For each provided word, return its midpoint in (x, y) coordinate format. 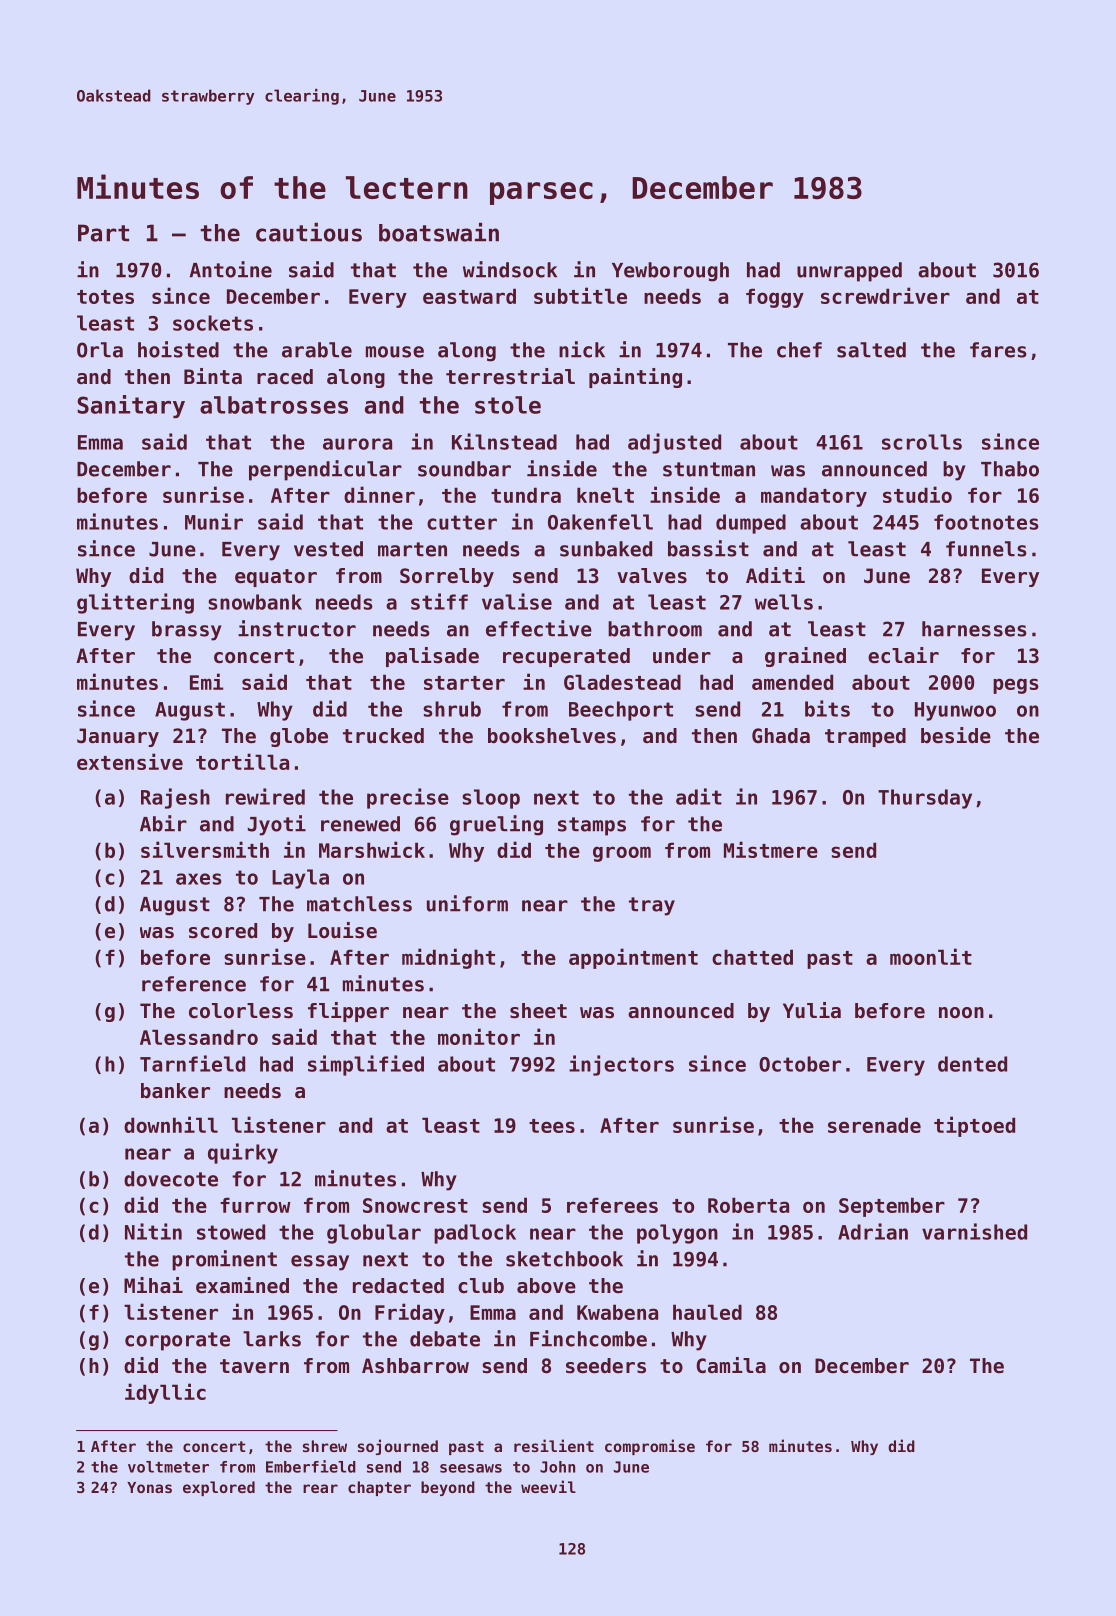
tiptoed (974, 1126)
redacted (398, 1286)
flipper (348, 1012)
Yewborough (670, 272)
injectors (621, 1065)
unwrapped (849, 272)
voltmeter (168, 1467)
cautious (309, 232)
